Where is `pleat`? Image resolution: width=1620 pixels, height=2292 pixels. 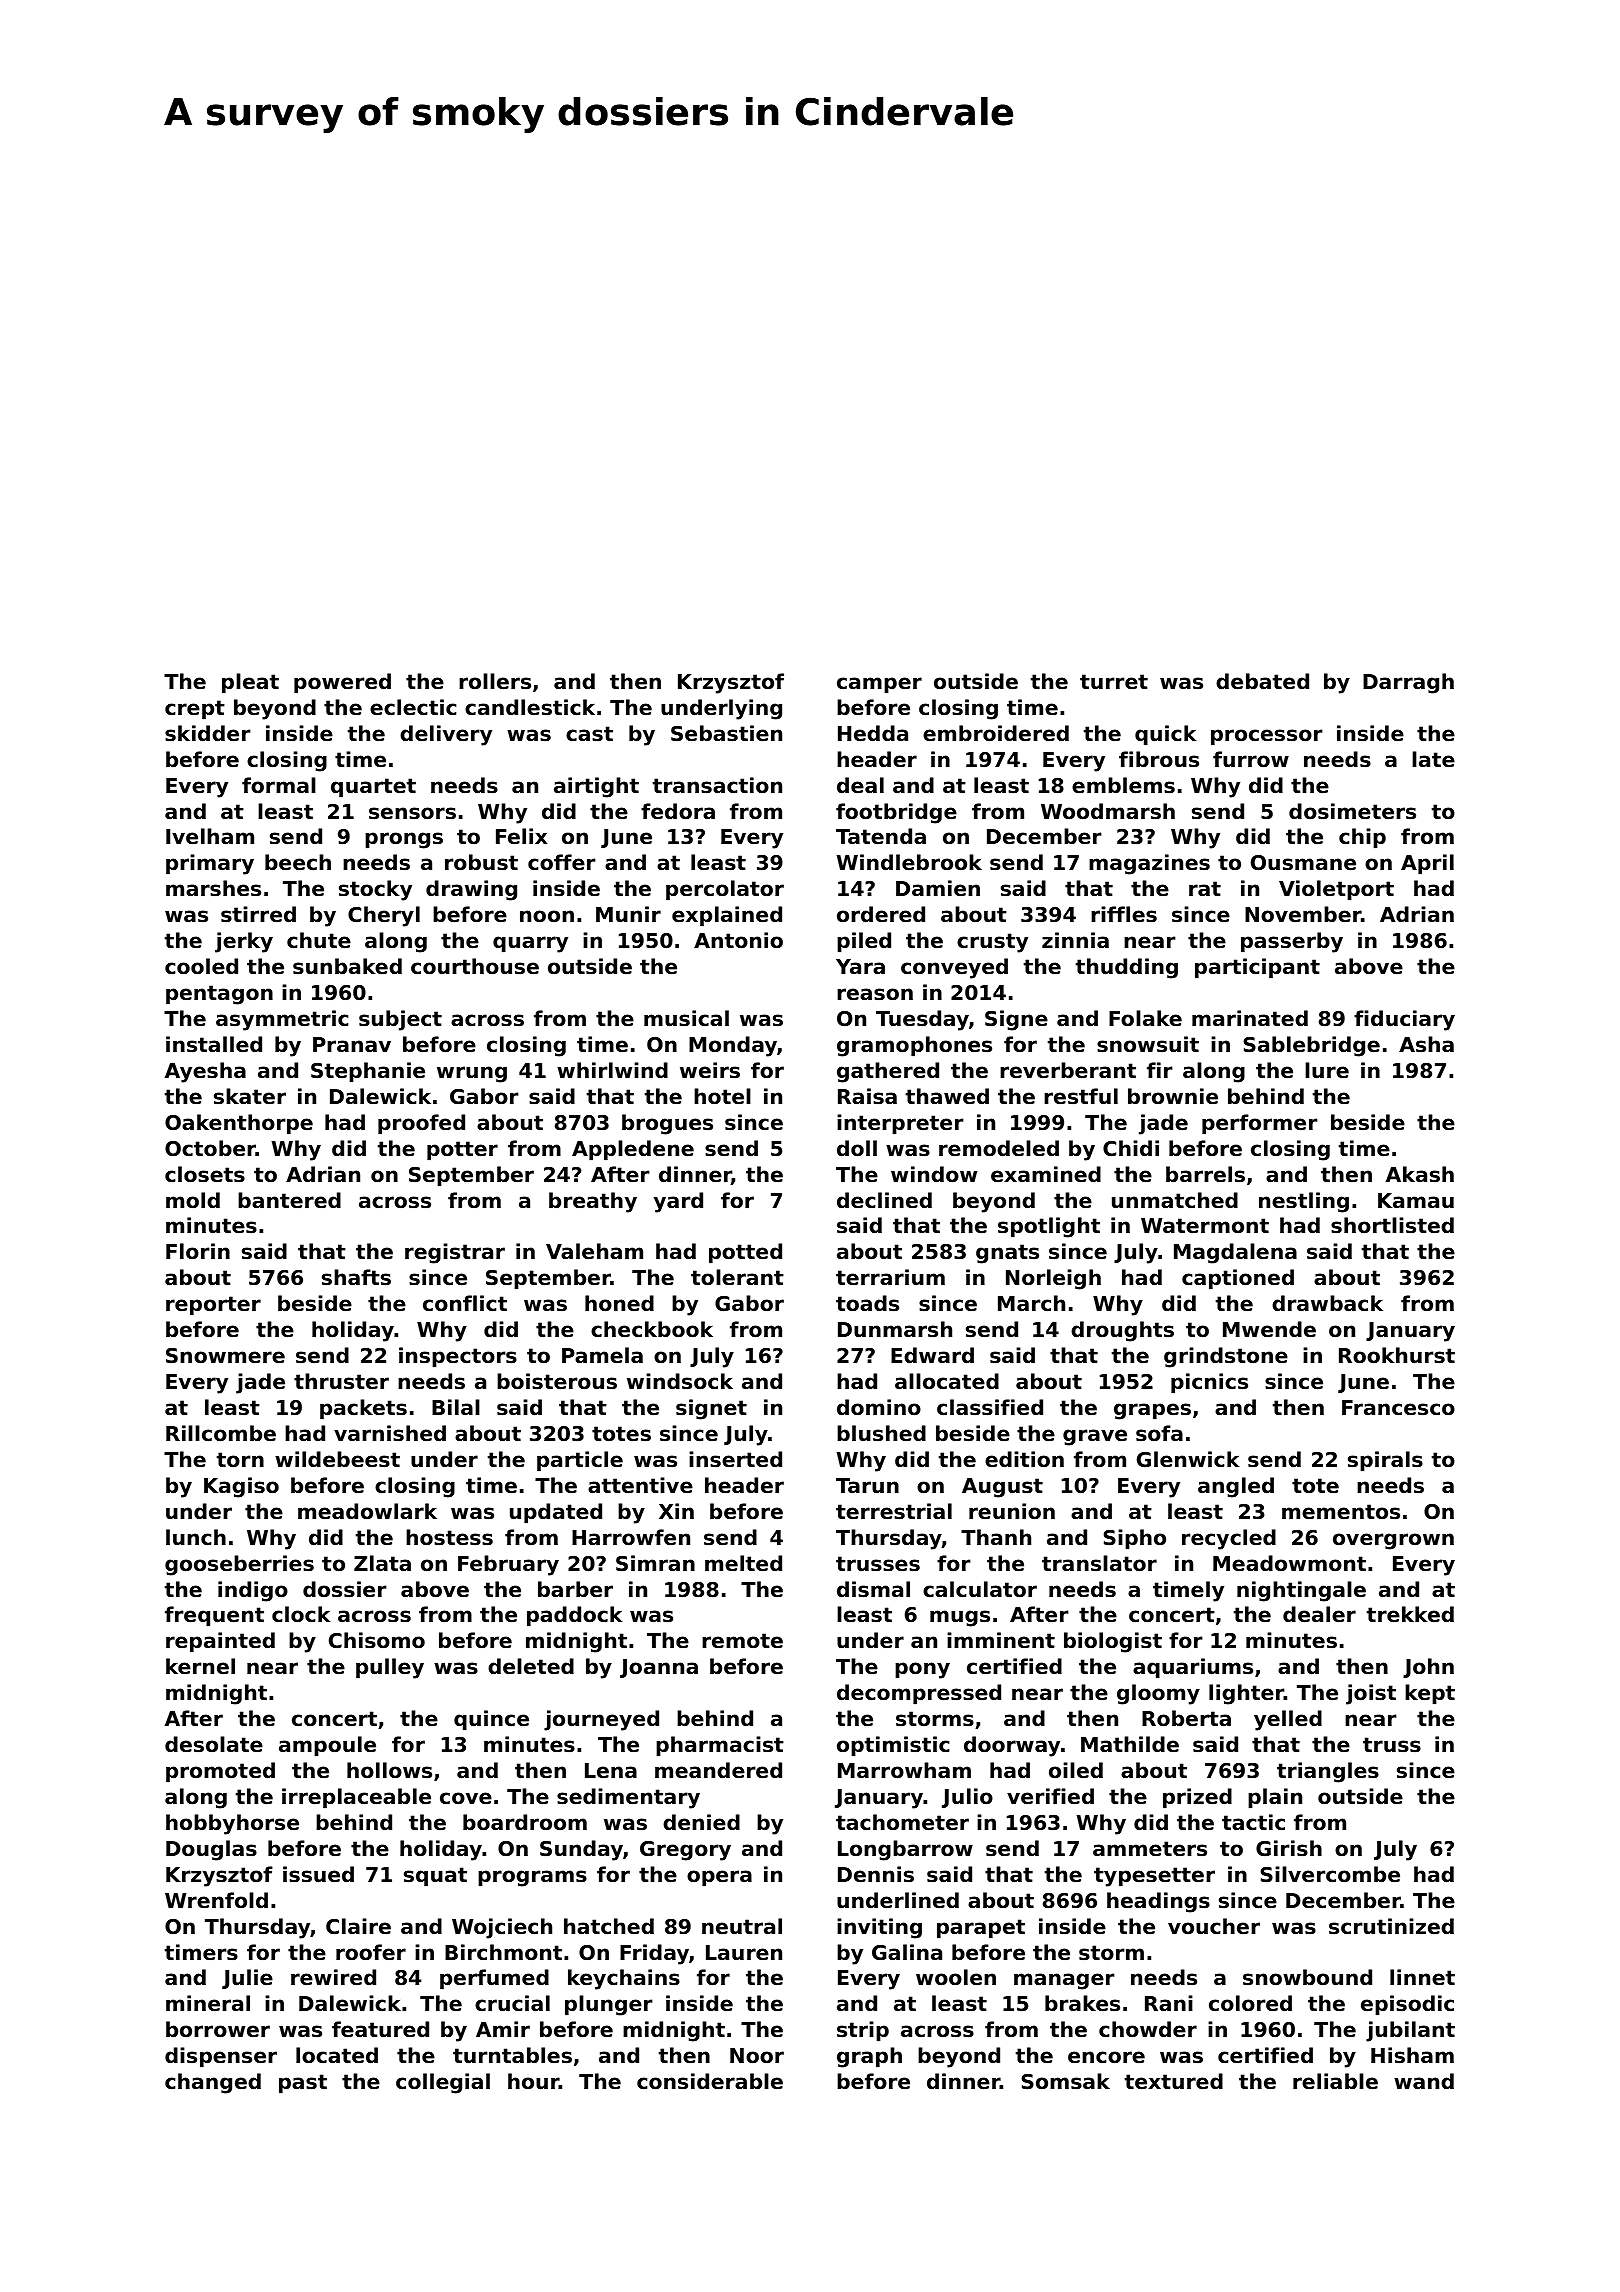
pleat is located at coordinates (250, 683).
